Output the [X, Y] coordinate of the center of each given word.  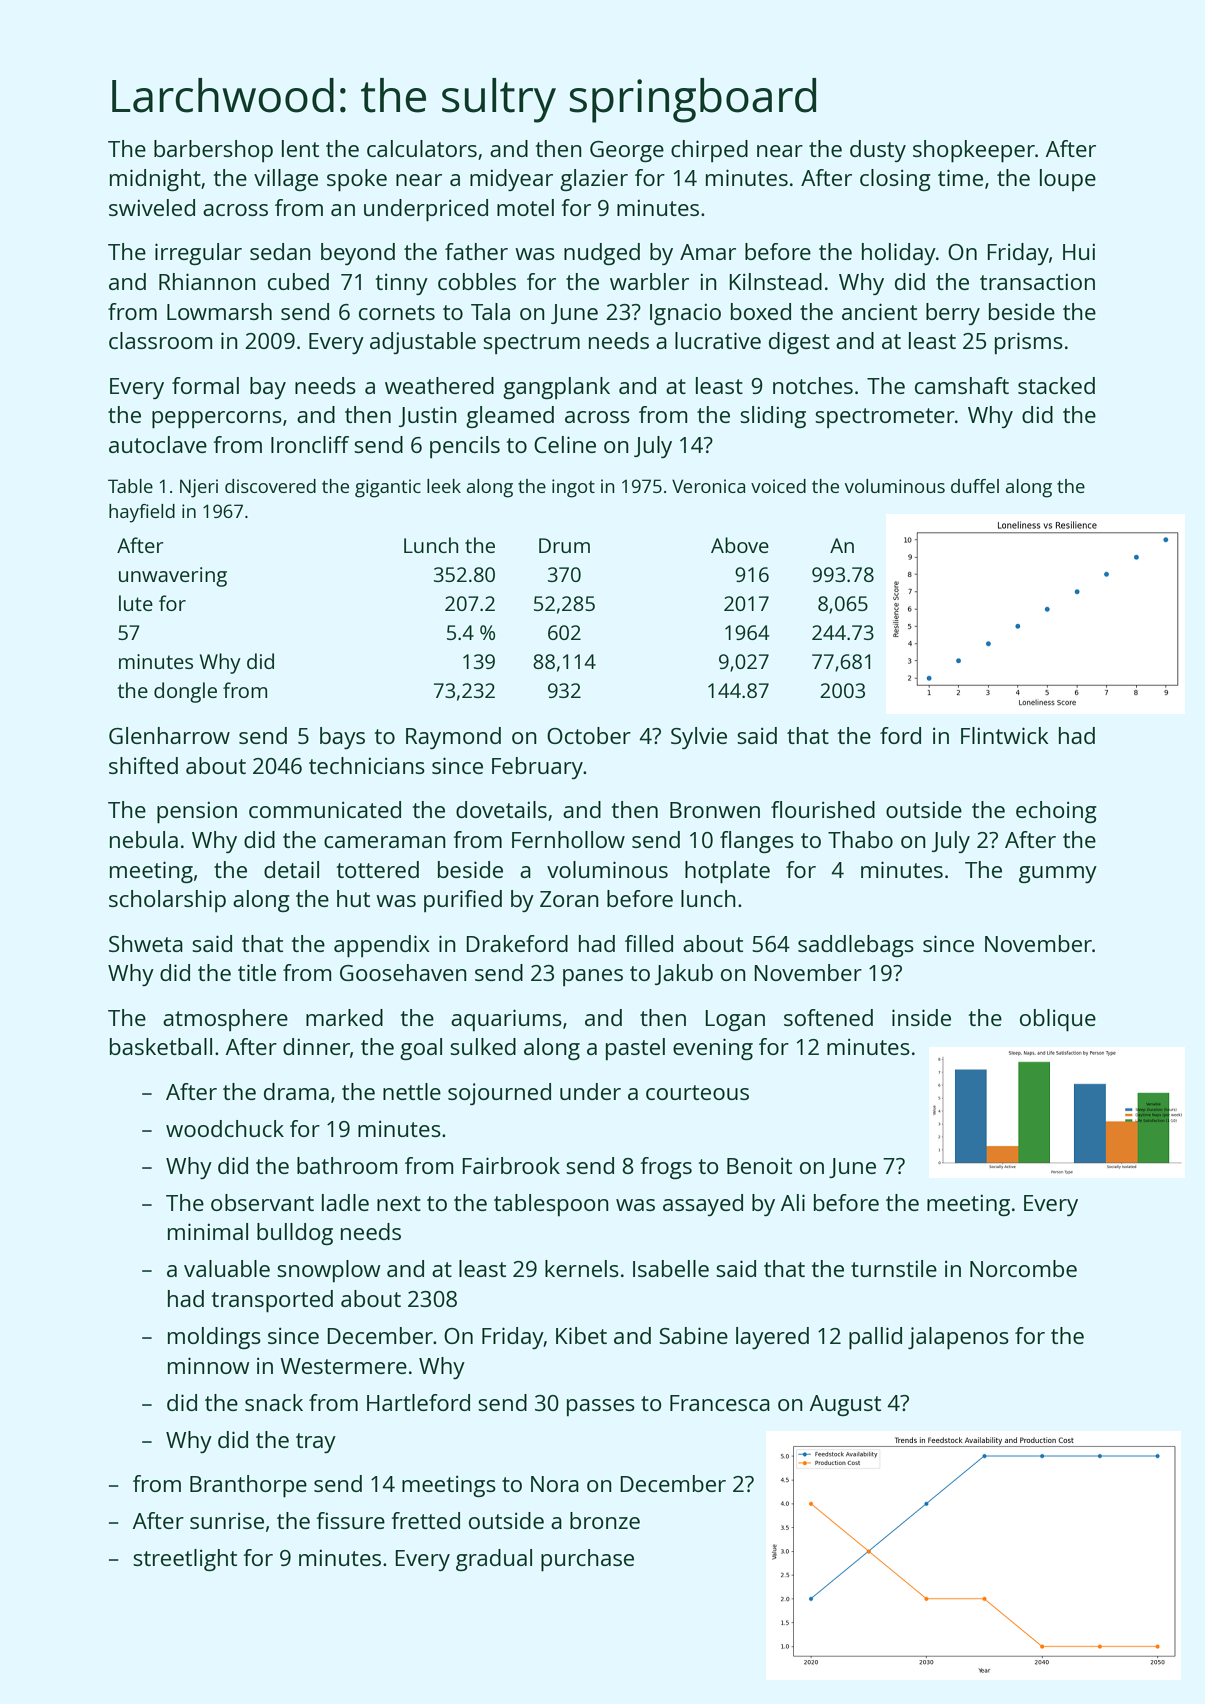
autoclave [158, 444]
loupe [1068, 180]
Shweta [146, 943]
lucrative [718, 340]
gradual [494, 1560]
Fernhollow [568, 839]
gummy [1058, 874]
